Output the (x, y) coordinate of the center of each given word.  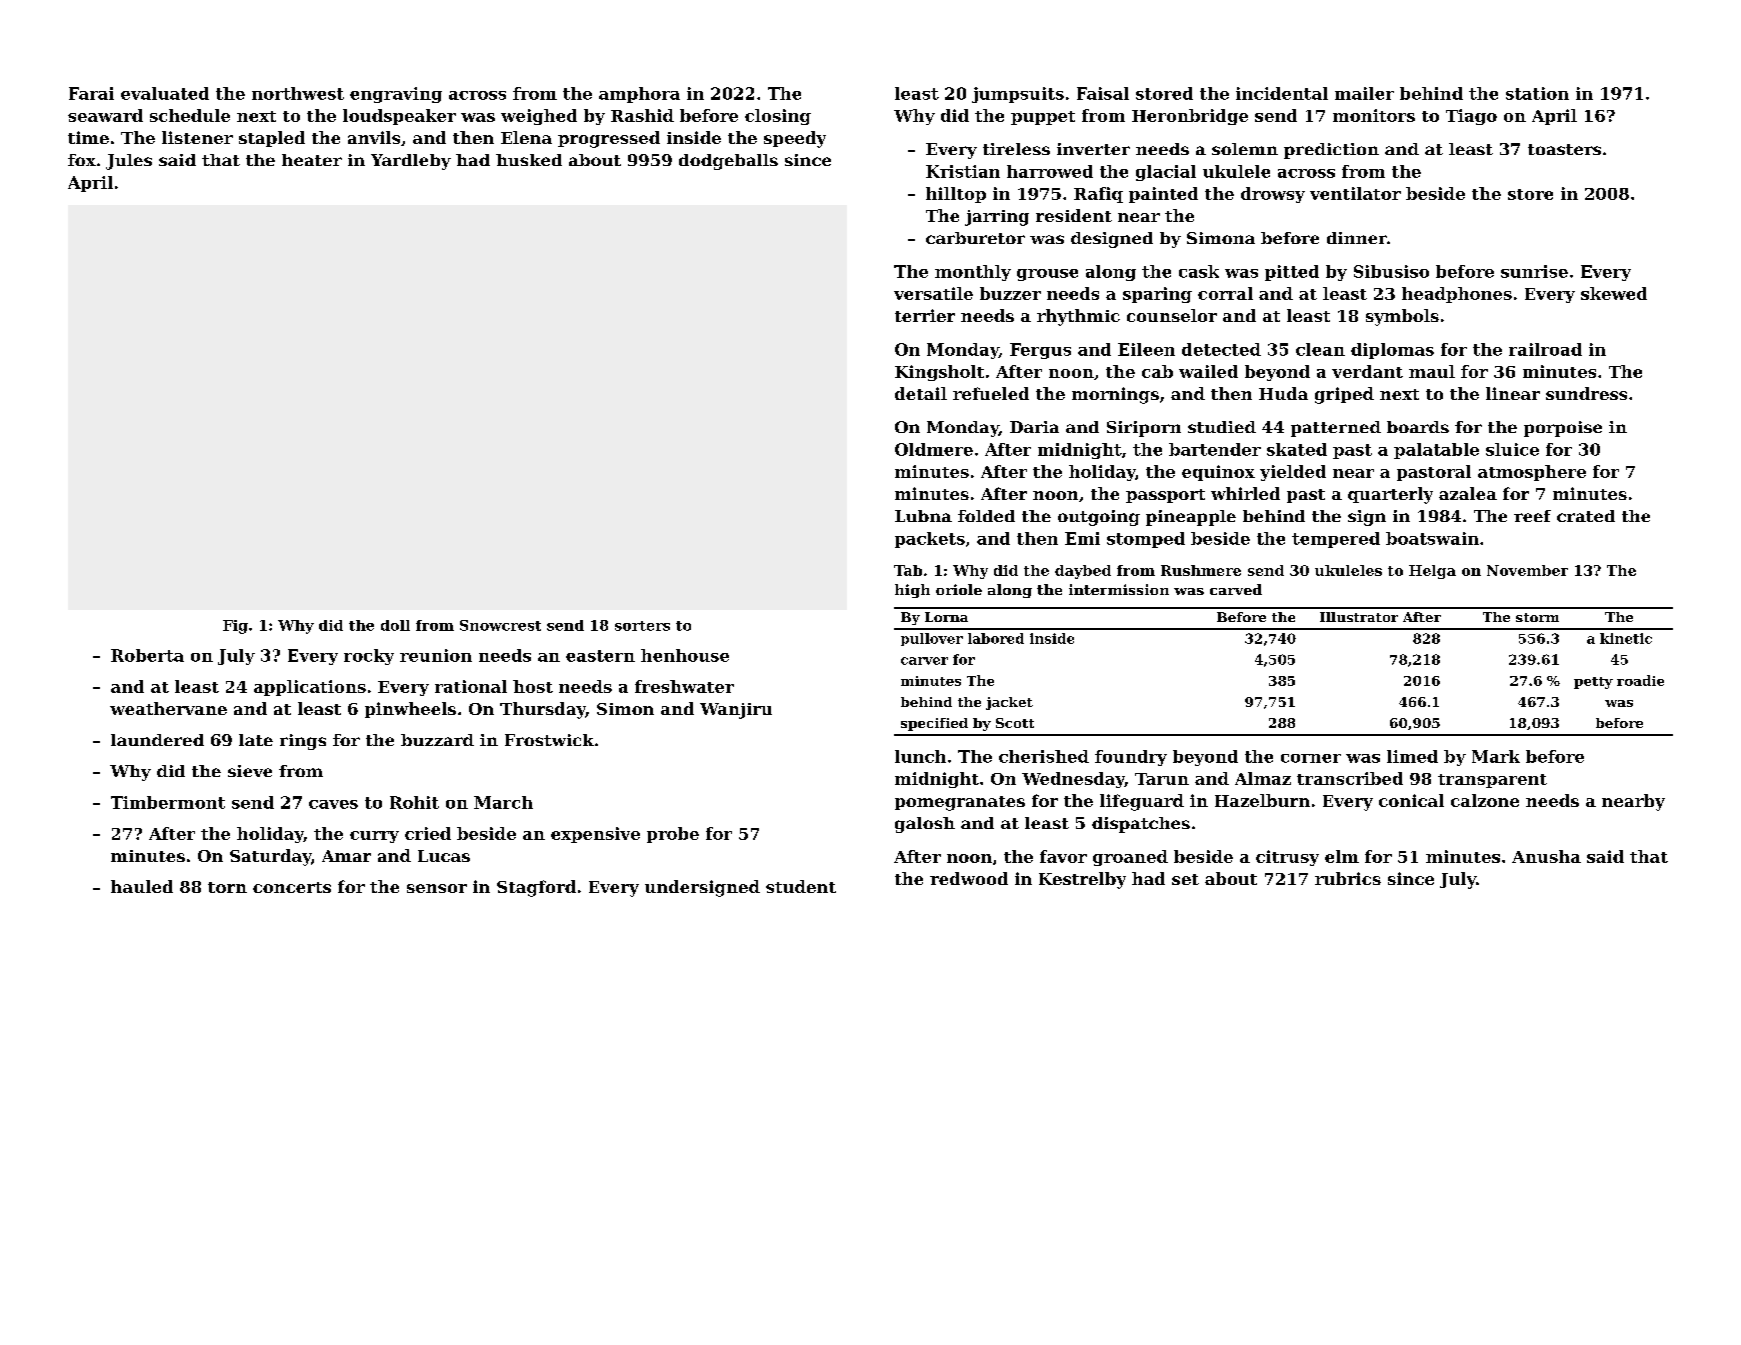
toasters (1564, 149)
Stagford (536, 888)
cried (428, 833)
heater (312, 160)
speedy (795, 139)
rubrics (1348, 878)
